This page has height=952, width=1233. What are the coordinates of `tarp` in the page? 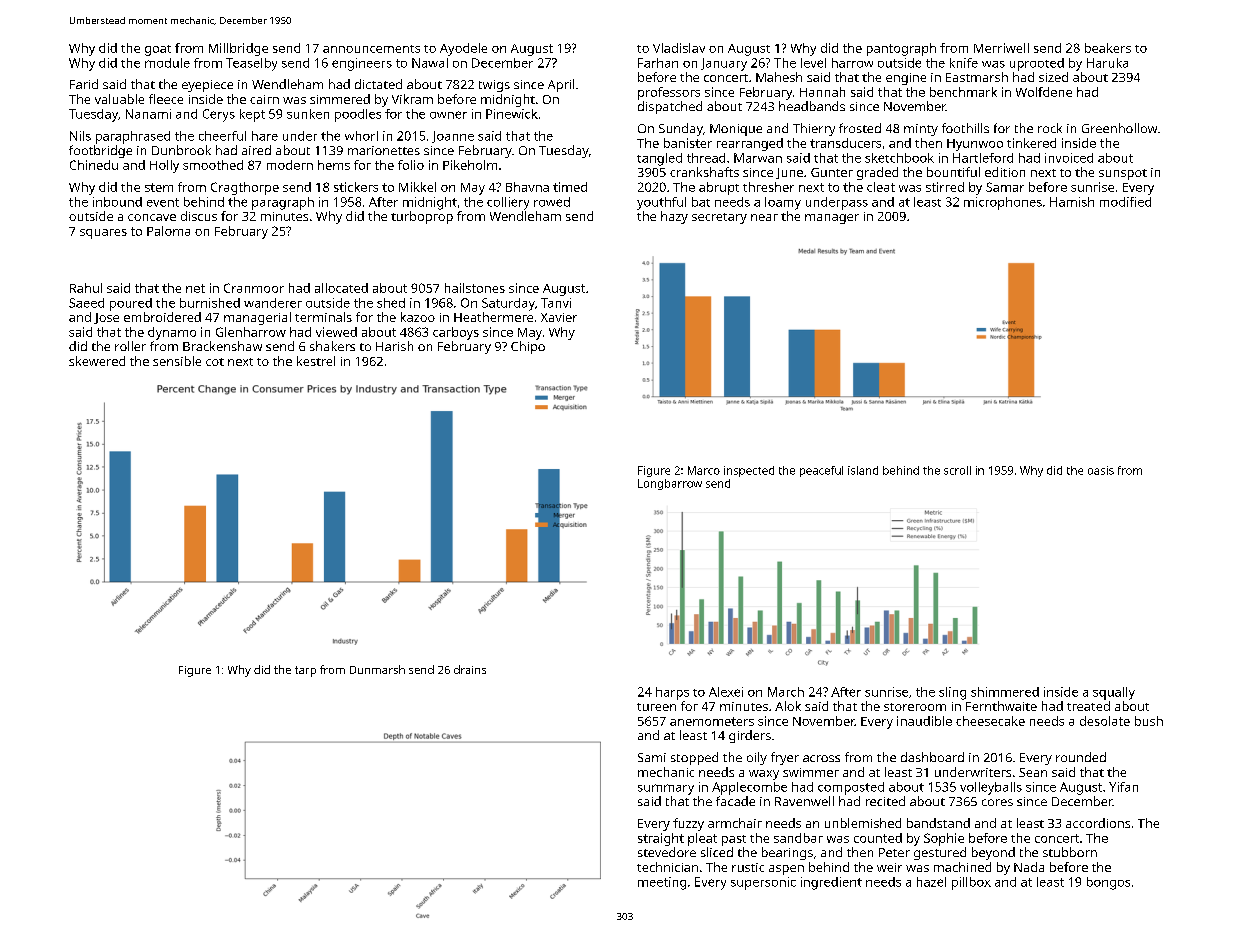 It's located at (305, 671).
